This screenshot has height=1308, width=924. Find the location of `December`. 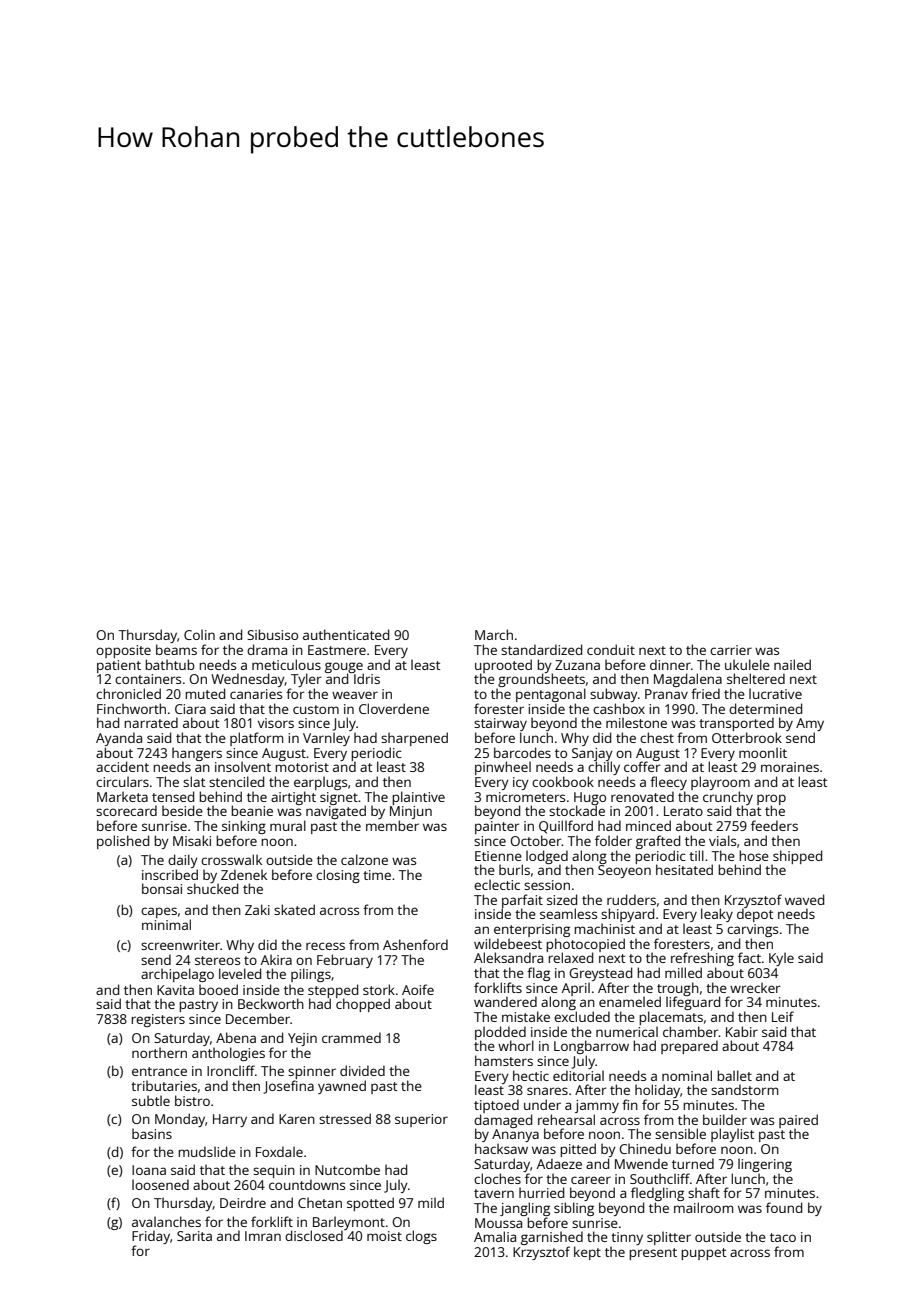

December is located at coordinates (258, 1018).
